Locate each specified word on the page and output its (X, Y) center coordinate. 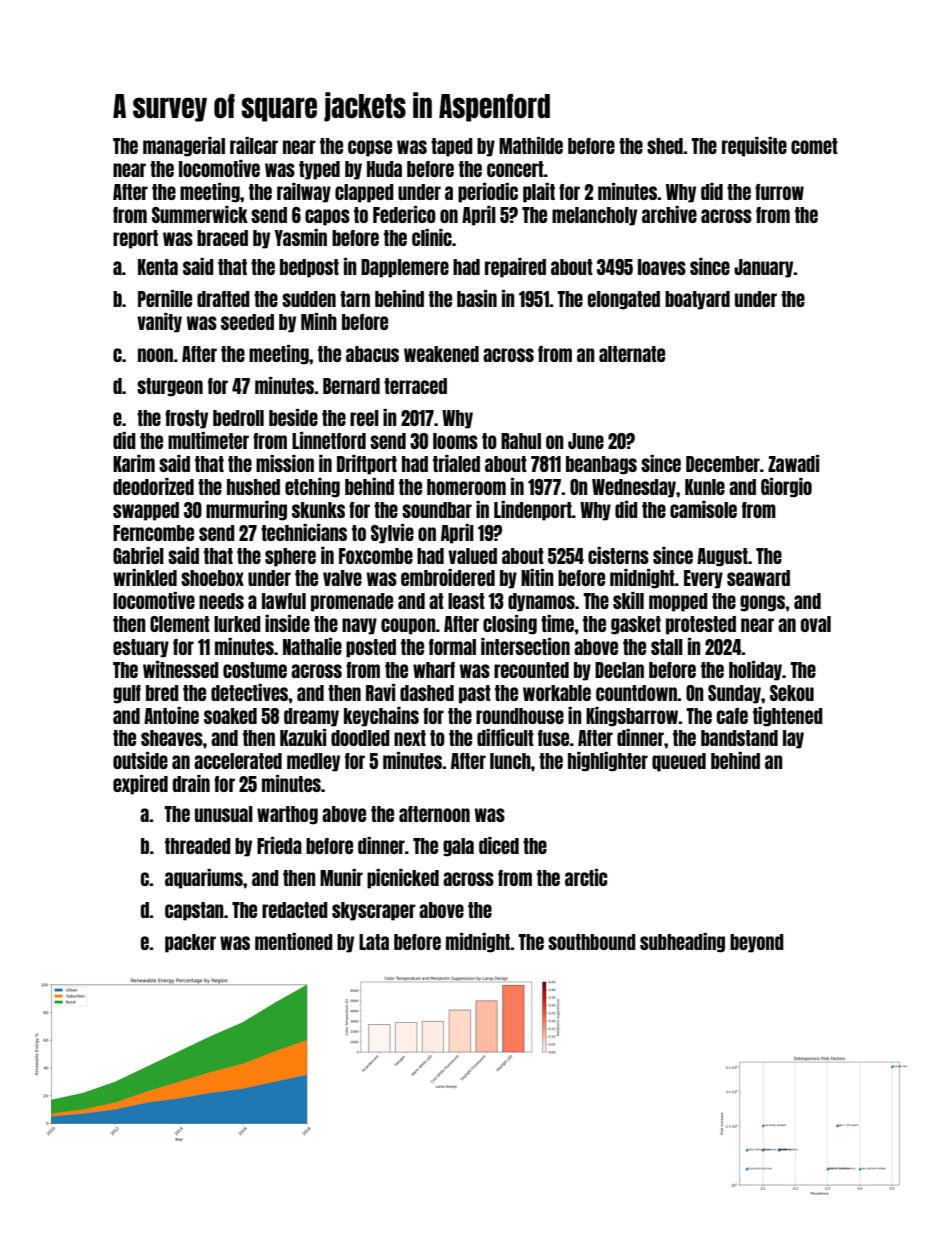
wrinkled (145, 577)
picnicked (403, 879)
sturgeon (170, 387)
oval (816, 624)
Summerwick (200, 214)
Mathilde (531, 145)
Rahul (521, 441)
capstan (194, 911)
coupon (408, 626)
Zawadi (793, 463)
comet (814, 146)
